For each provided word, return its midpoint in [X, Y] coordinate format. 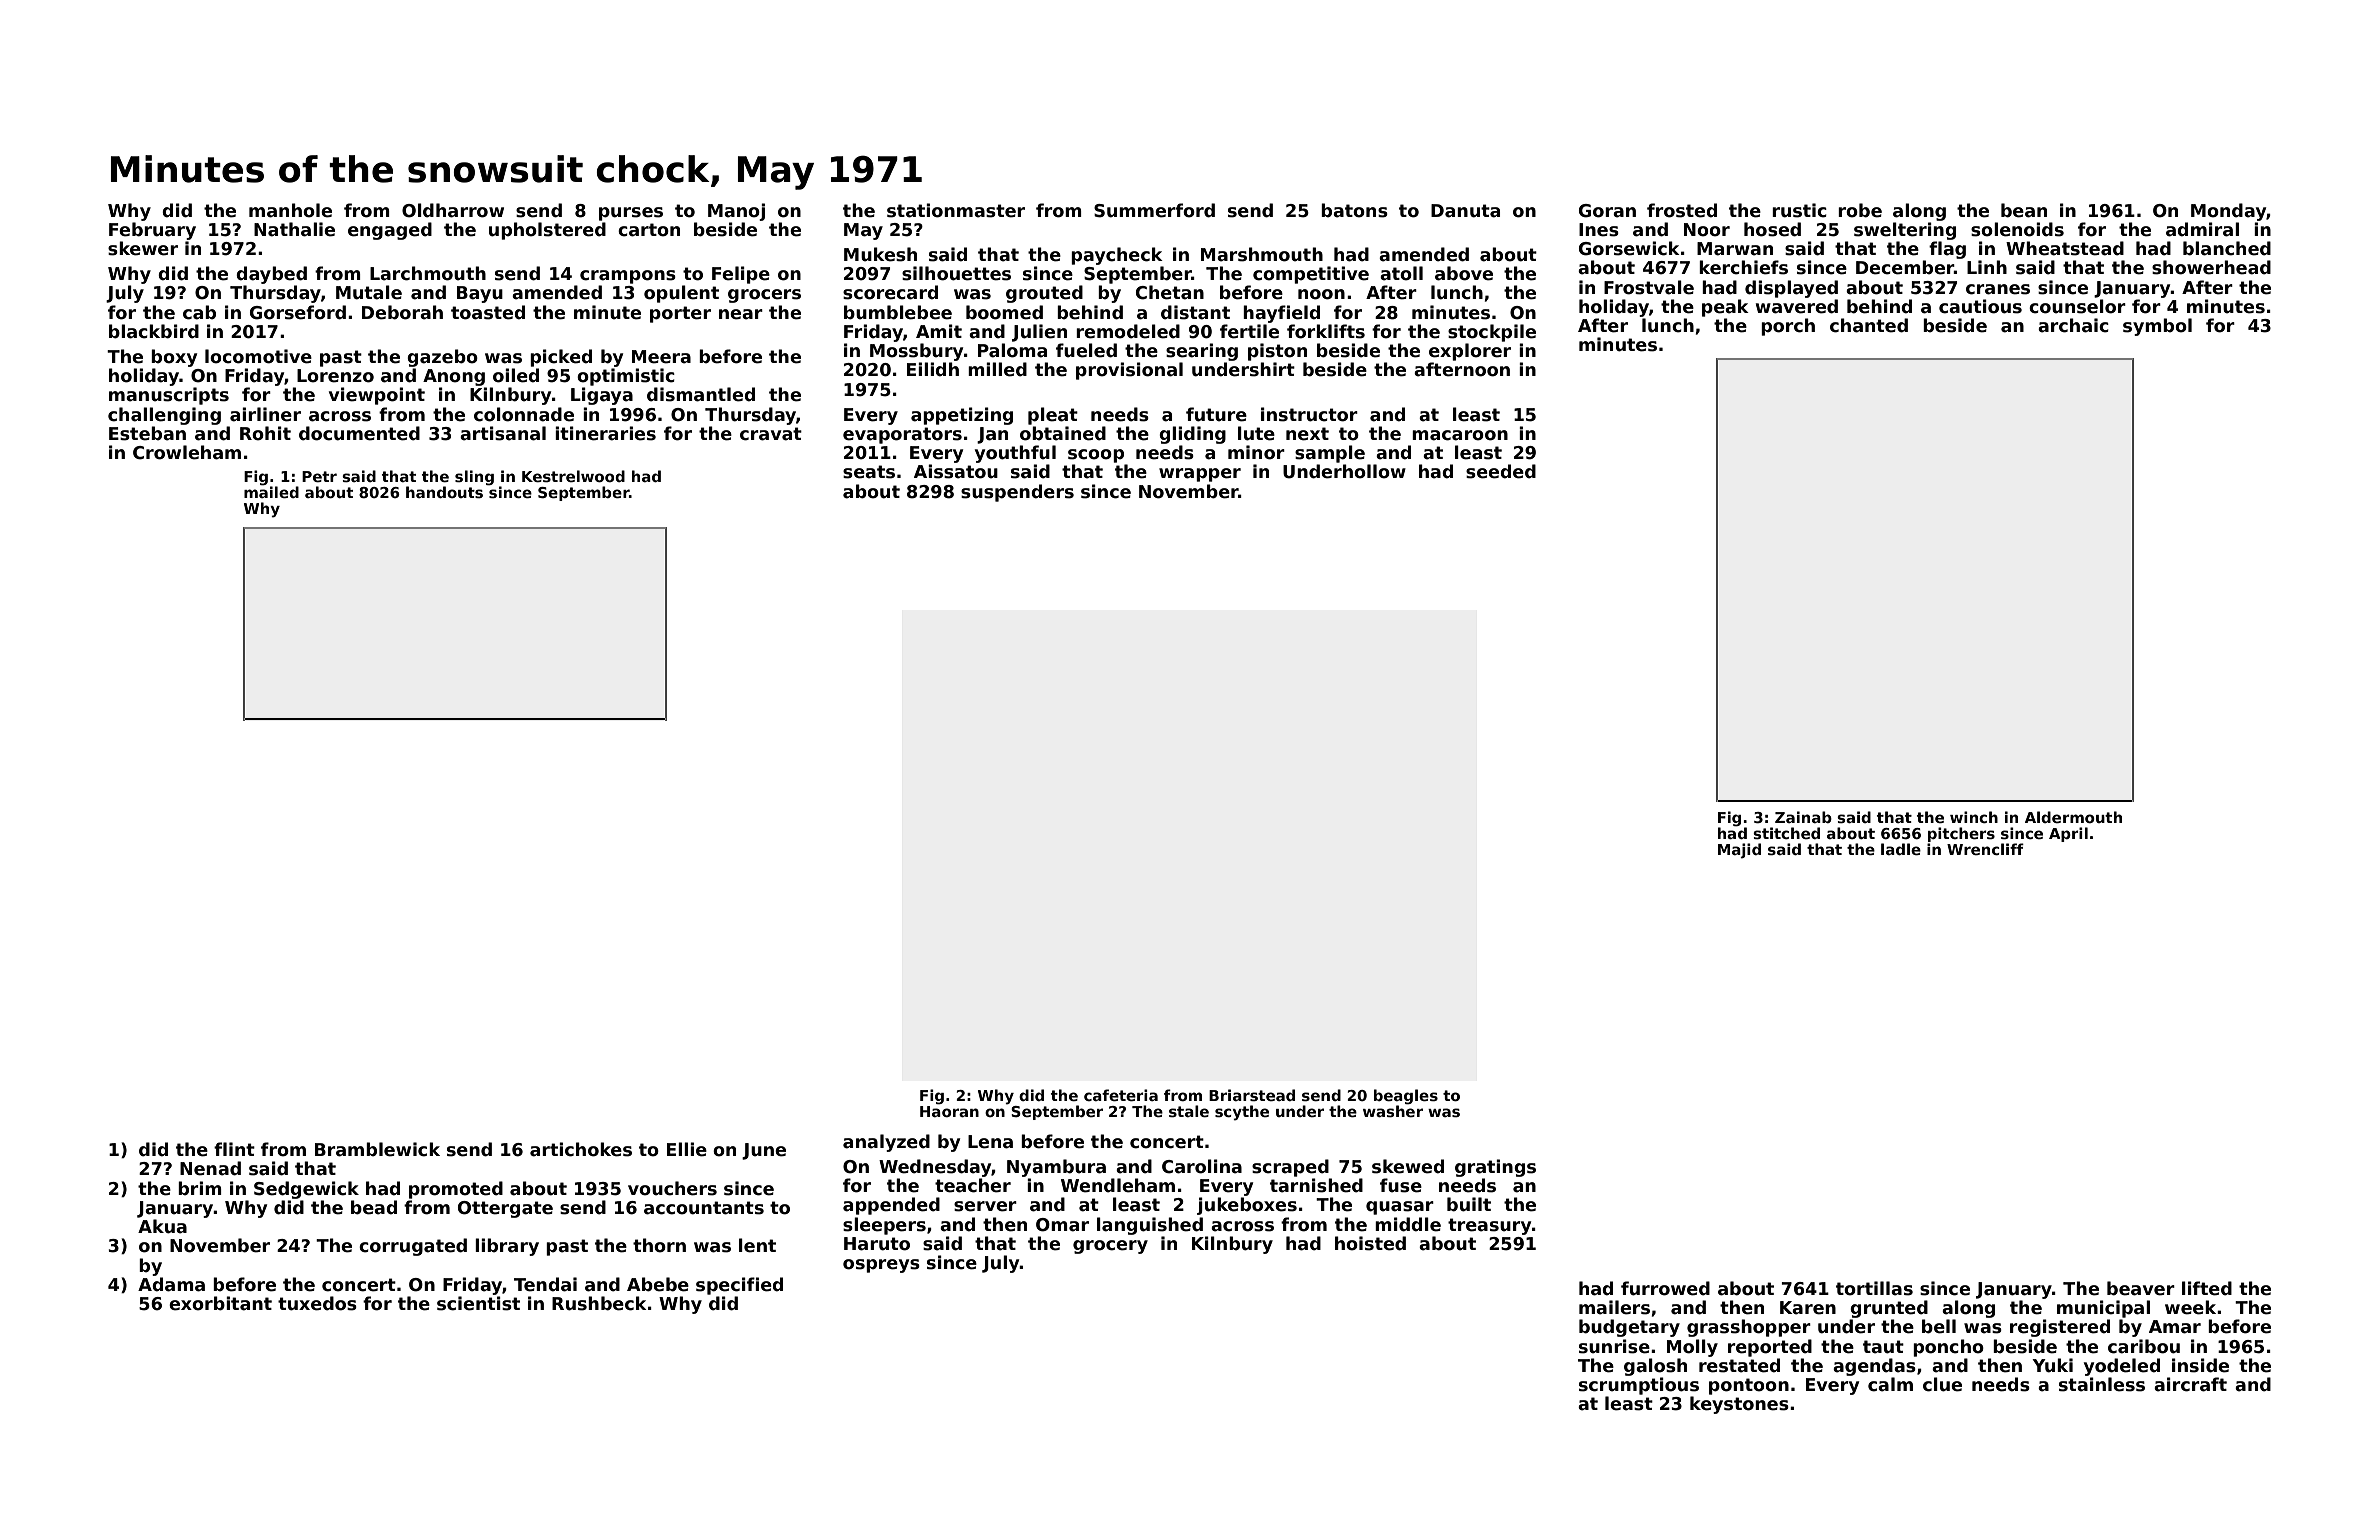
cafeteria [1121, 1095]
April [2068, 834]
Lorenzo [335, 376]
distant [1195, 312]
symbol [2157, 327]
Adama [171, 1284]
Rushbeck [599, 1303]
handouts [444, 492]
